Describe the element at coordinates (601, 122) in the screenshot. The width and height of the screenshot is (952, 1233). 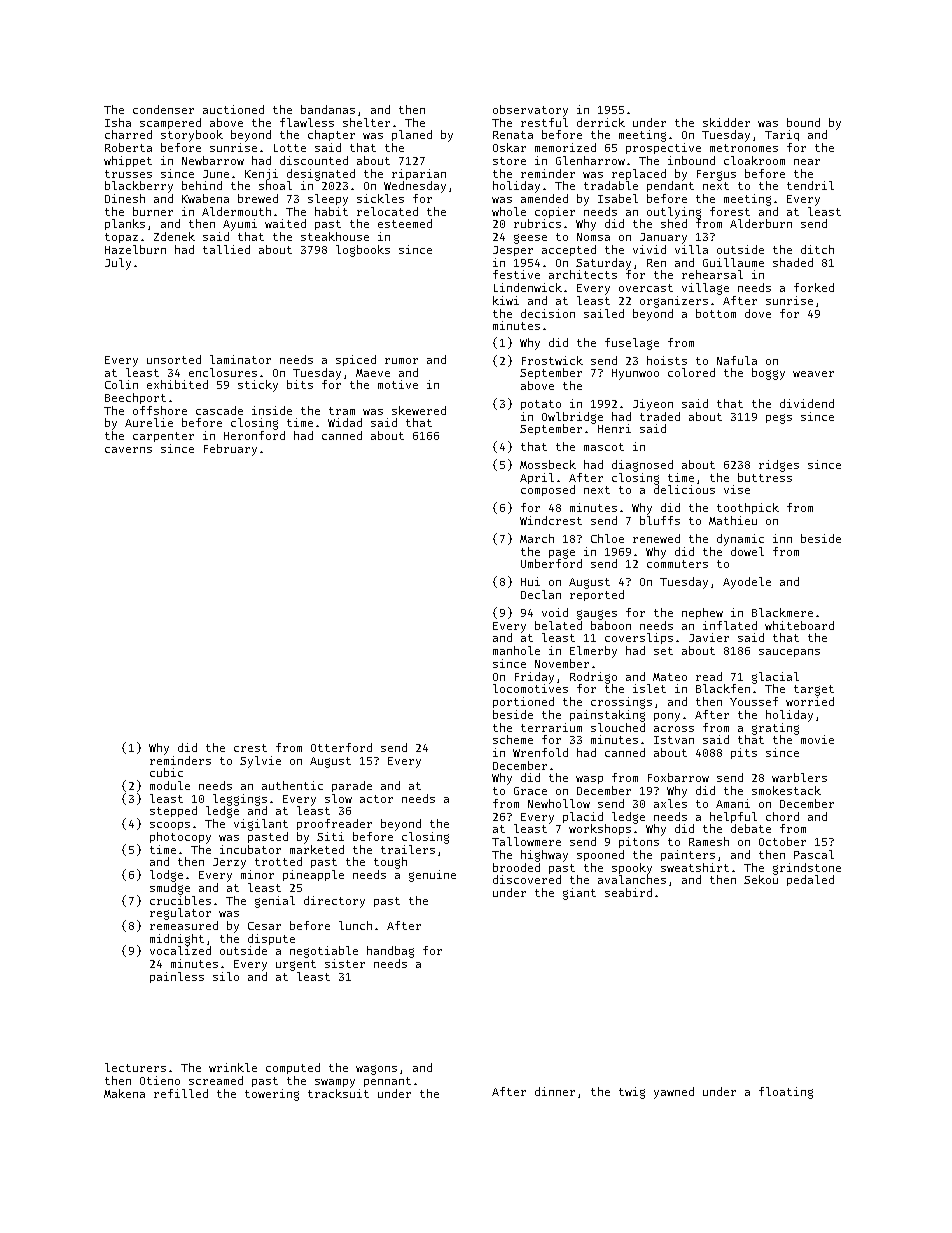
I see `derrick` at that location.
